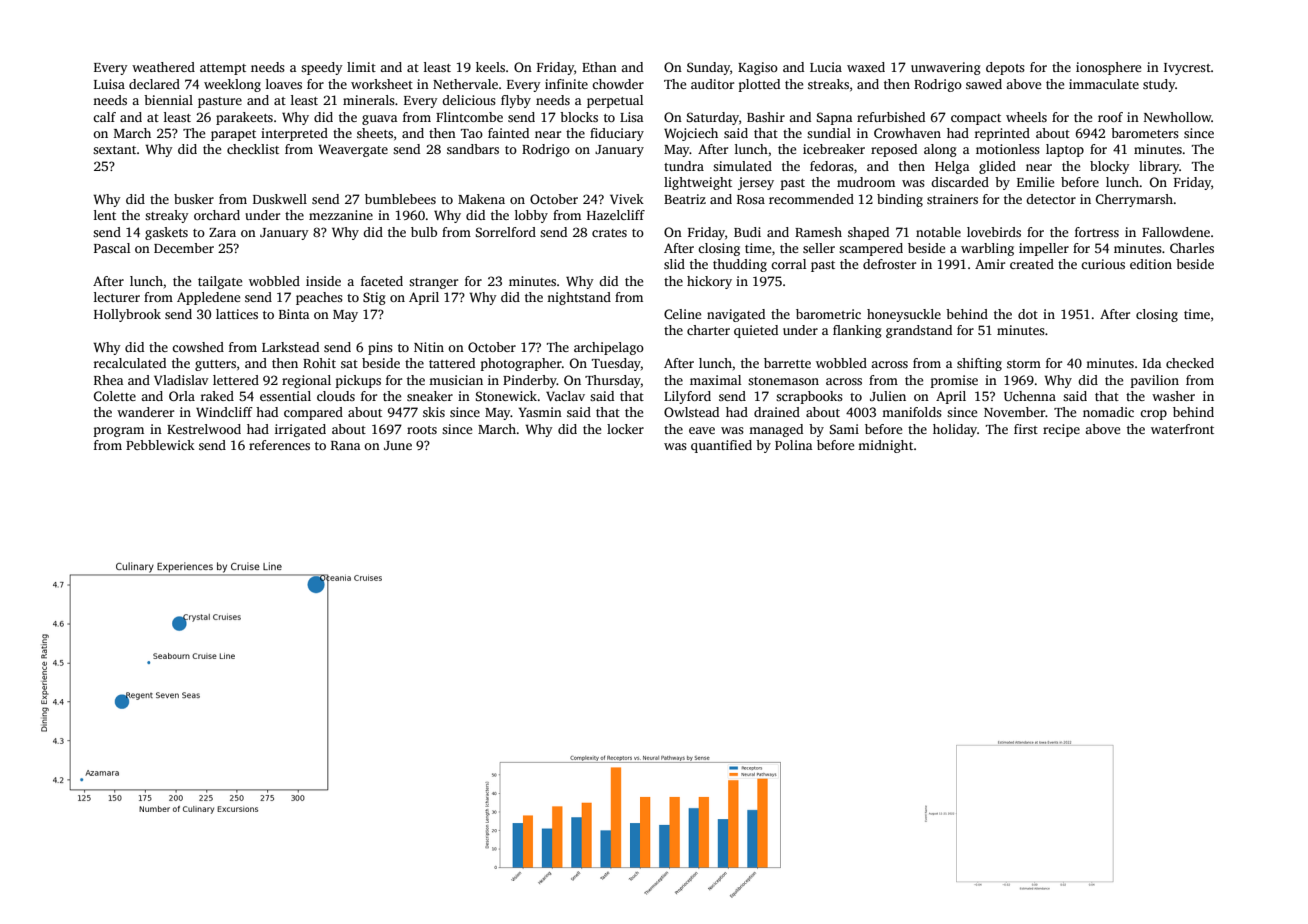  What do you see at coordinates (119, 432) in the screenshot?
I see `program` at bounding box center [119, 432].
